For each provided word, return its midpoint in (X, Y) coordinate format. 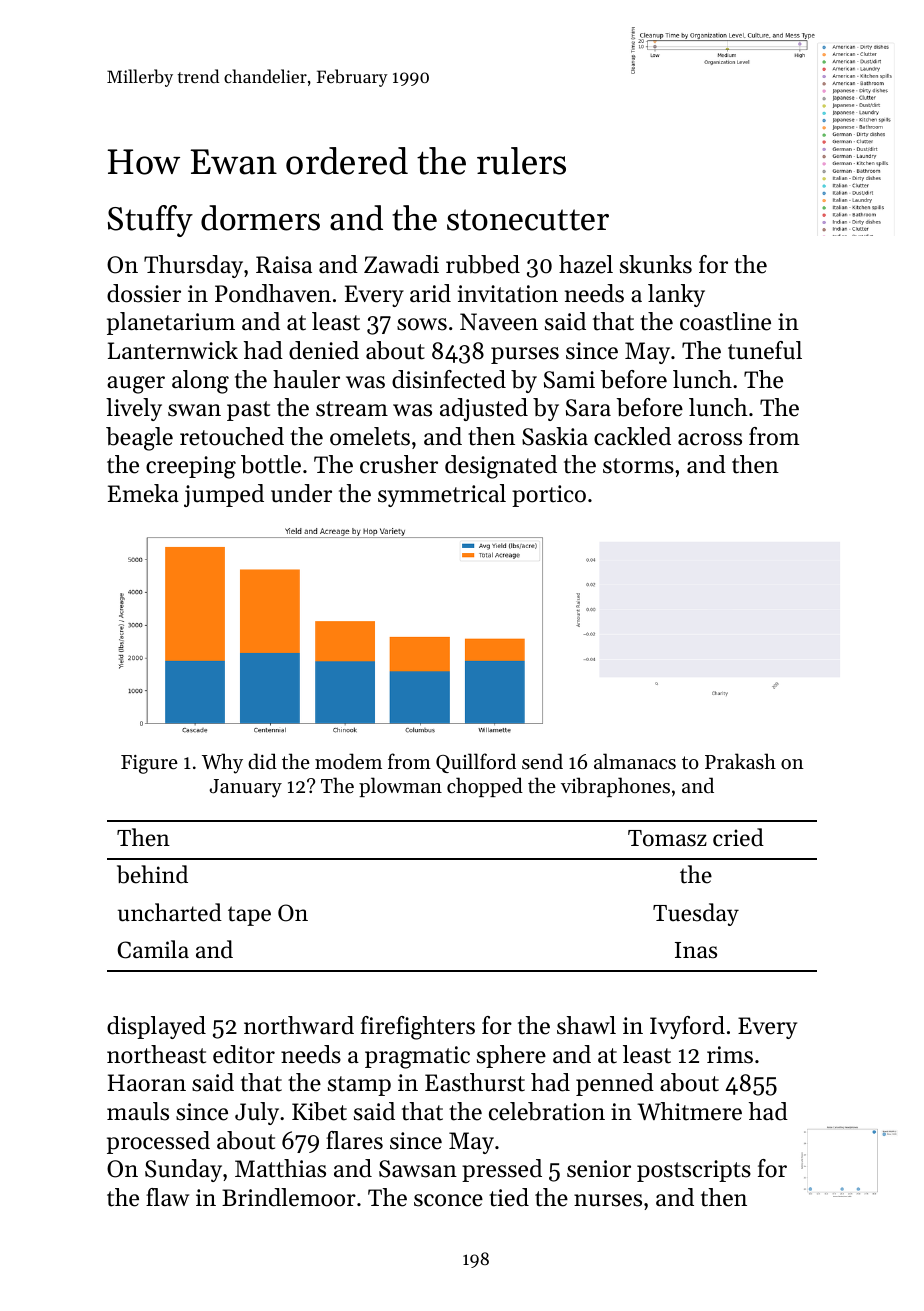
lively (134, 409)
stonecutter (528, 220)
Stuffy (150, 221)
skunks (656, 264)
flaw (167, 1197)
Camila (153, 949)
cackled (632, 436)
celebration (547, 1111)
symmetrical (442, 495)
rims (730, 1055)
